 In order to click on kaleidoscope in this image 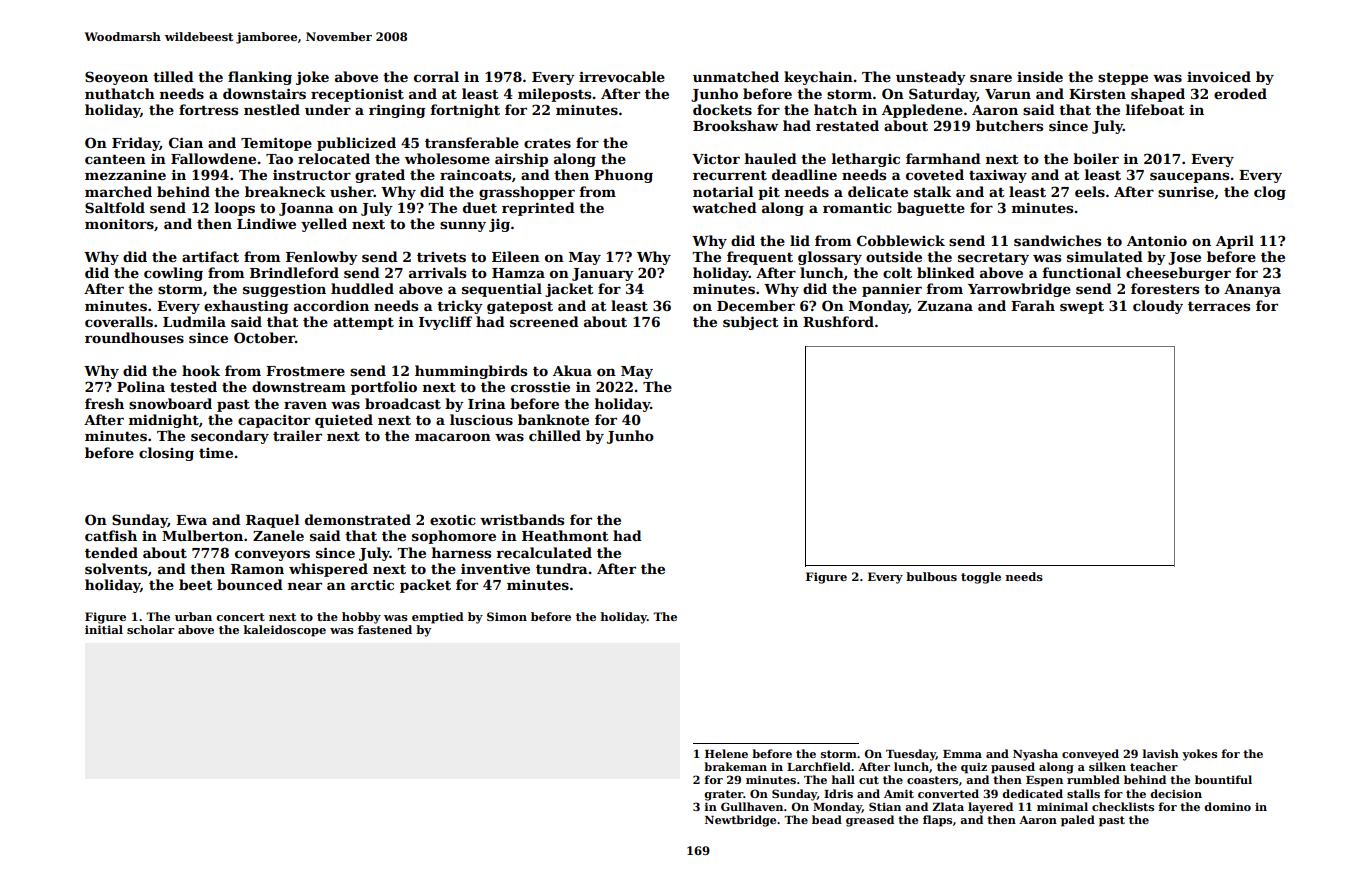, I will do `click(285, 631)`.
